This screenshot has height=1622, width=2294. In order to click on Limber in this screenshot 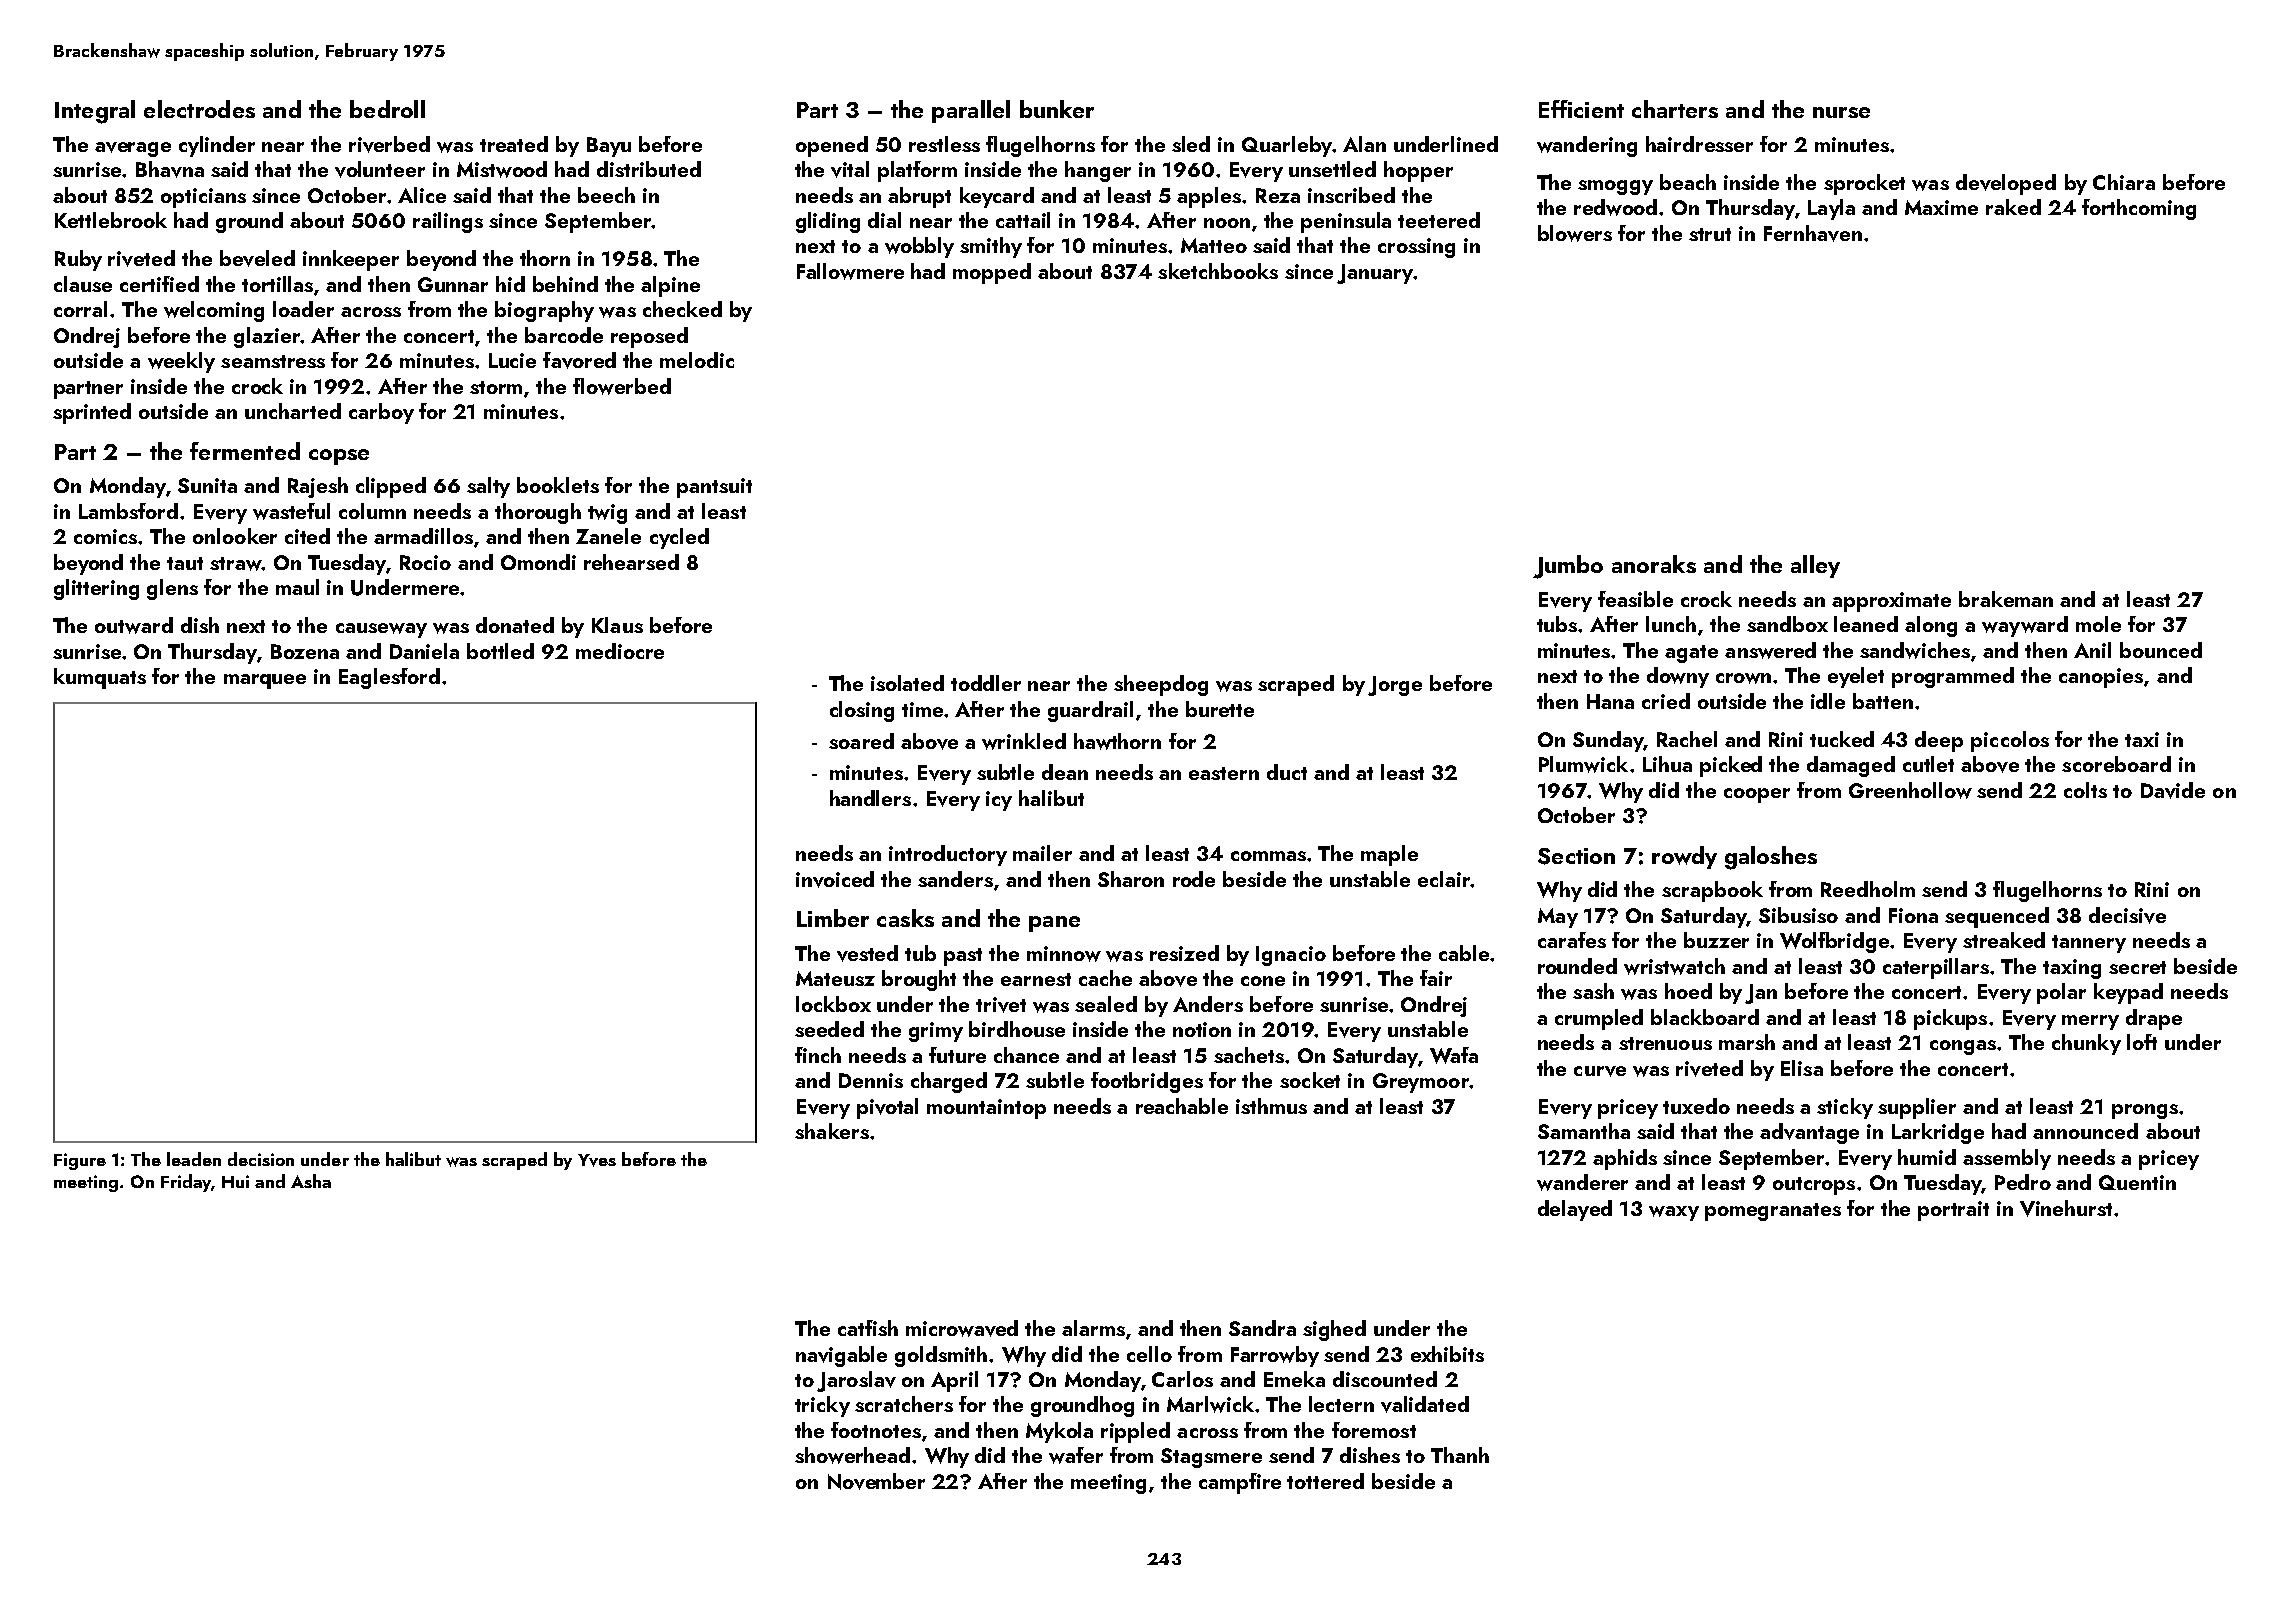, I will do `click(833, 918)`.
